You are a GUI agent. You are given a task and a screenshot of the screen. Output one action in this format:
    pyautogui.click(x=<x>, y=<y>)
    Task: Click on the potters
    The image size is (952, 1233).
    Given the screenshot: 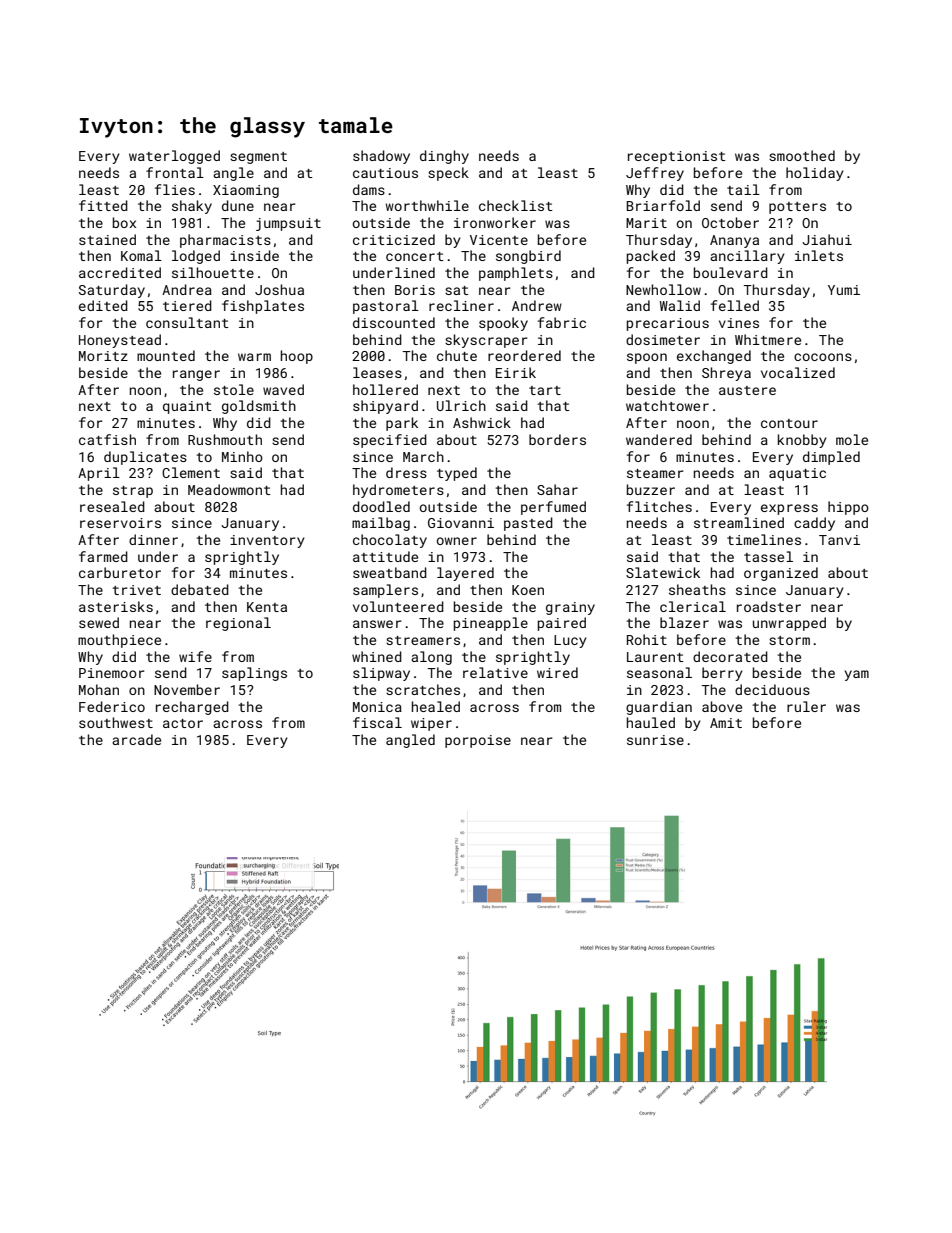 What is the action you would take?
    pyautogui.click(x=797, y=208)
